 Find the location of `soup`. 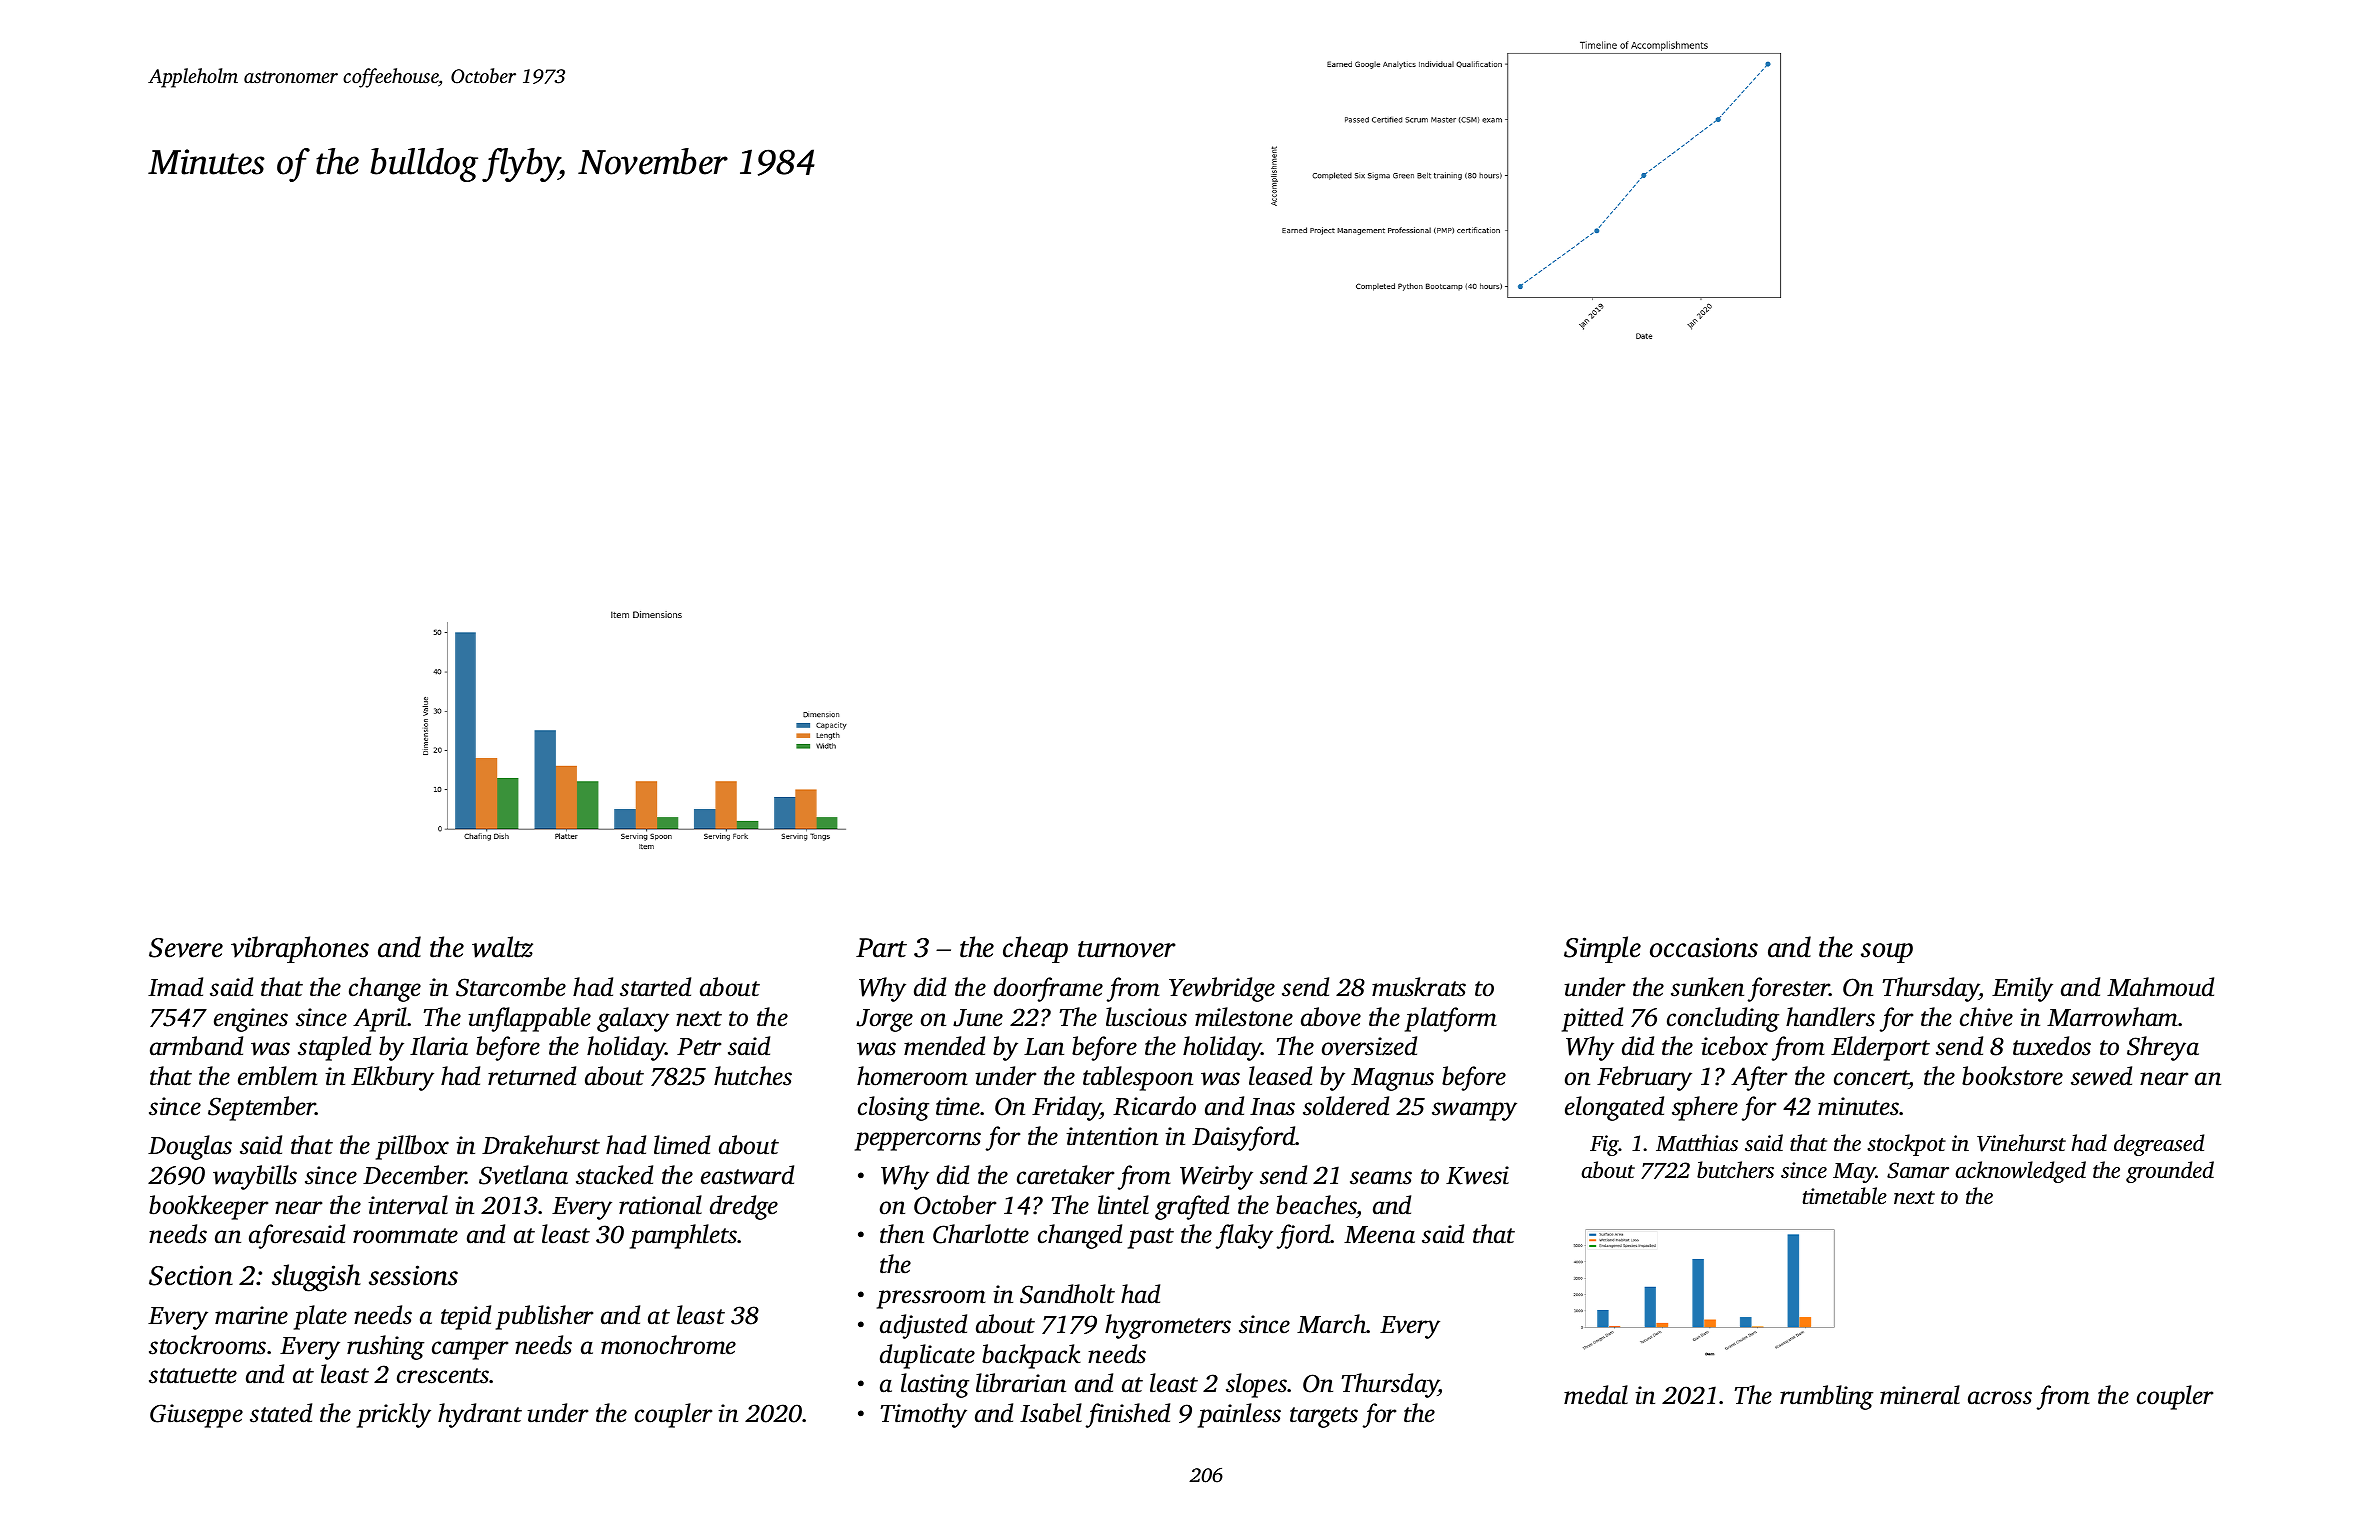

soup is located at coordinates (1887, 953).
